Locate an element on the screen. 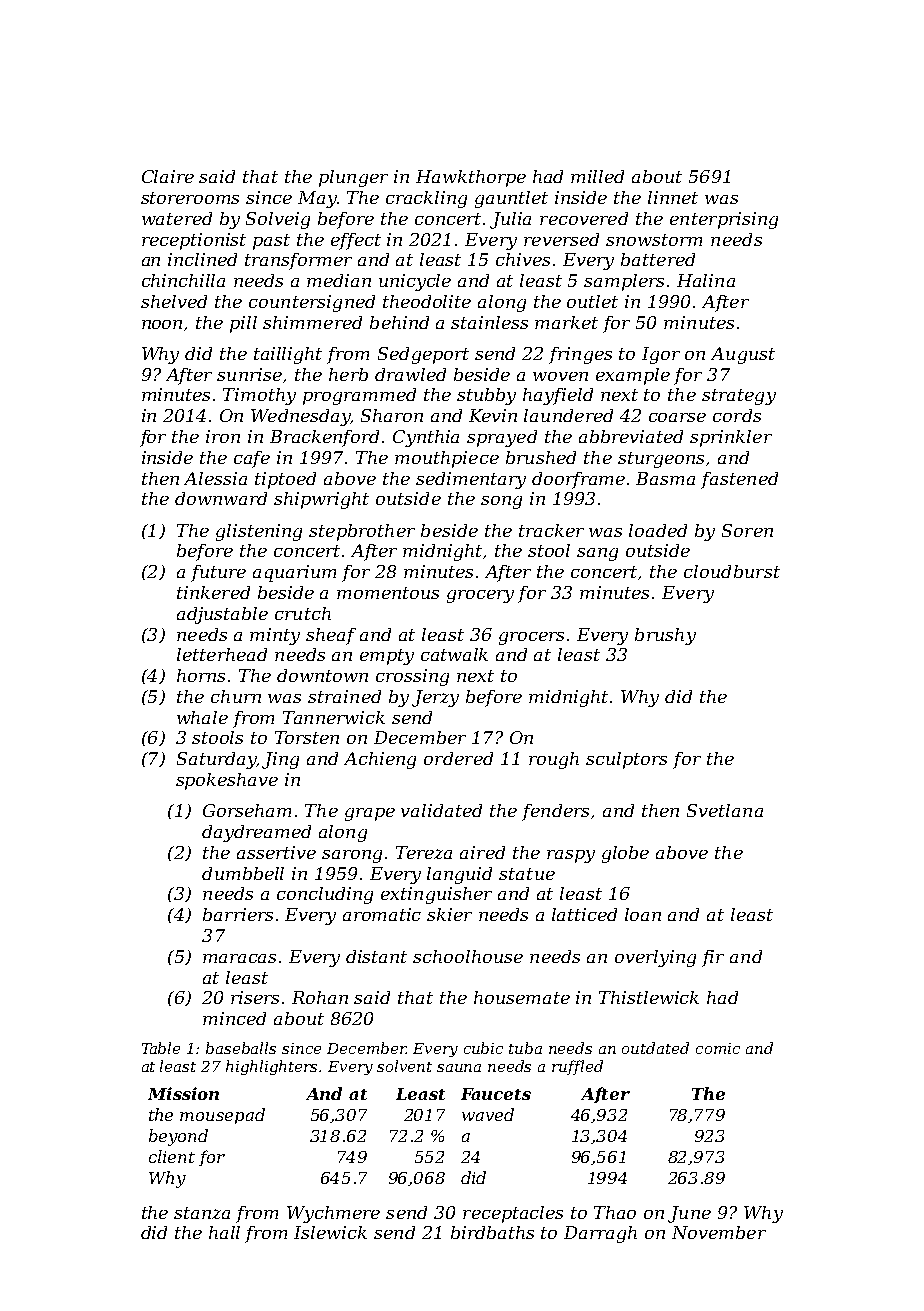 The width and height of the screenshot is (924, 1311). hall is located at coordinates (224, 1232).
